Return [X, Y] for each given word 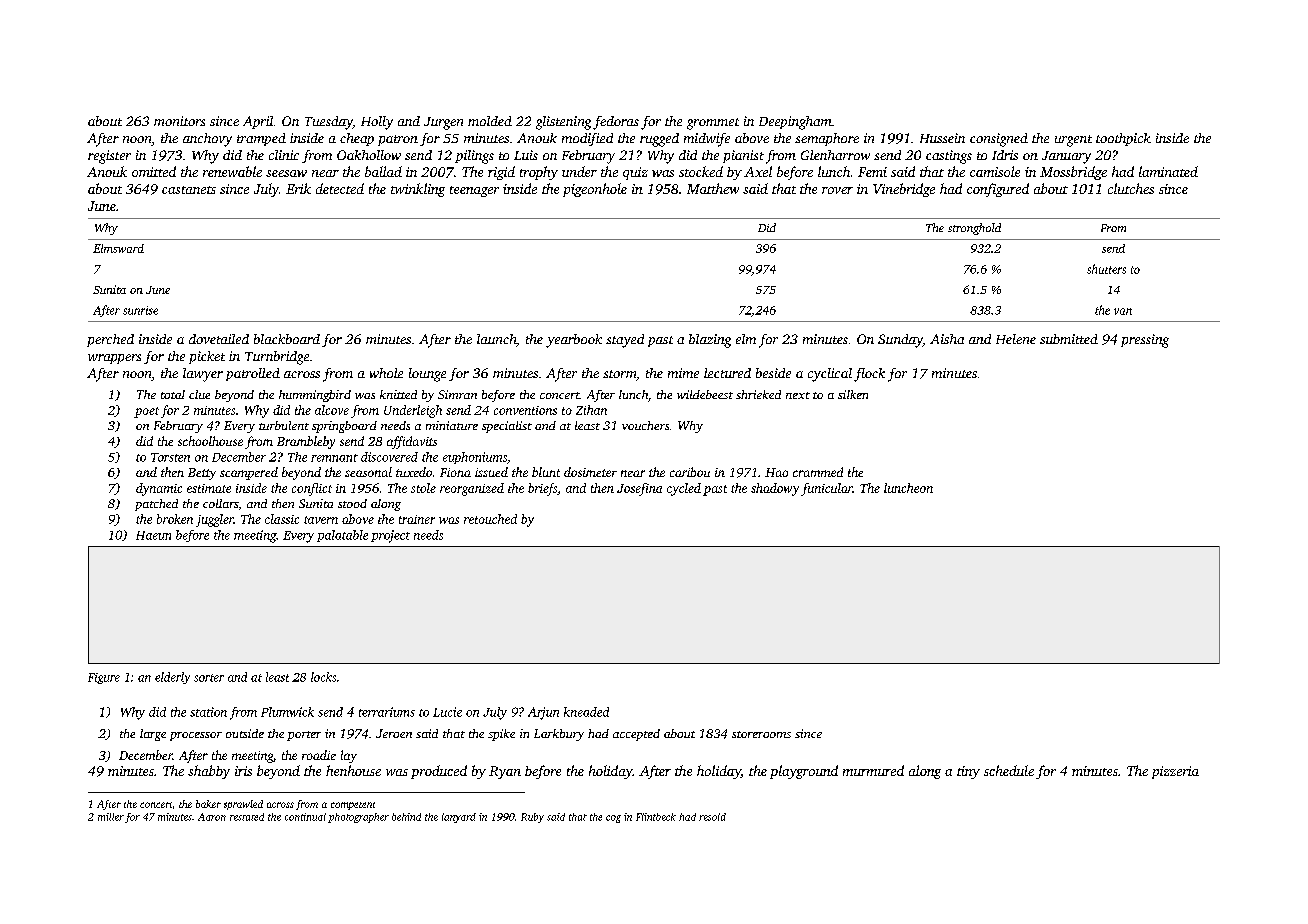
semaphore [827, 139]
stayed [625, 341]
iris [243, 771]
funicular [827, 489]
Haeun [153, 535]
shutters [1106, 269]
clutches [1131, 188]
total [173, 394]
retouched [490, 519]
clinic [284, 155]
